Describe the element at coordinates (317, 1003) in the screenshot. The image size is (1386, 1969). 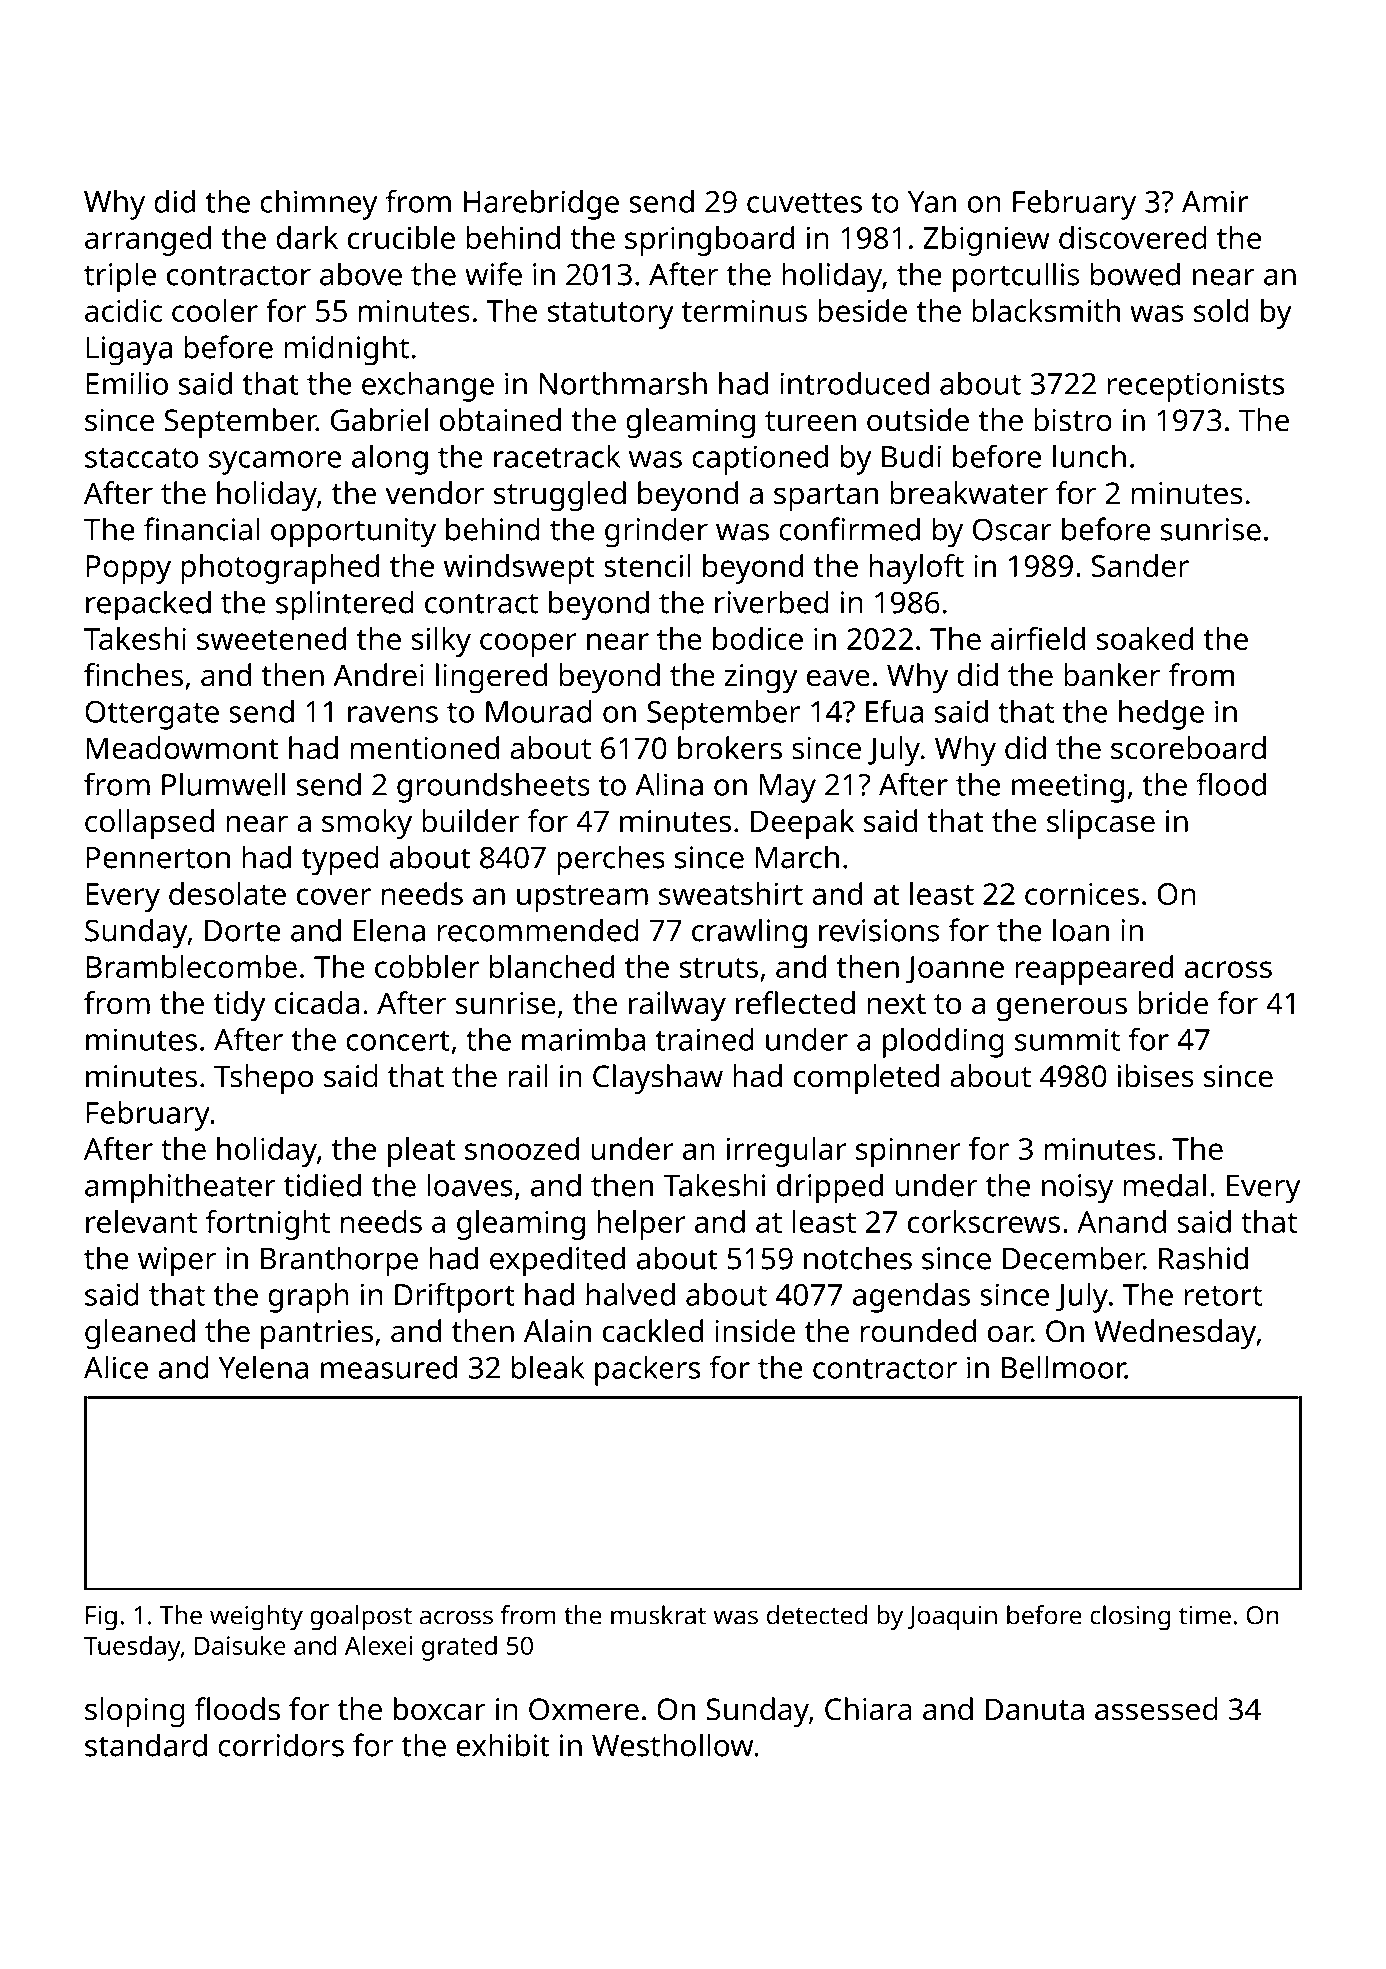
I see `cicada` at that location.
